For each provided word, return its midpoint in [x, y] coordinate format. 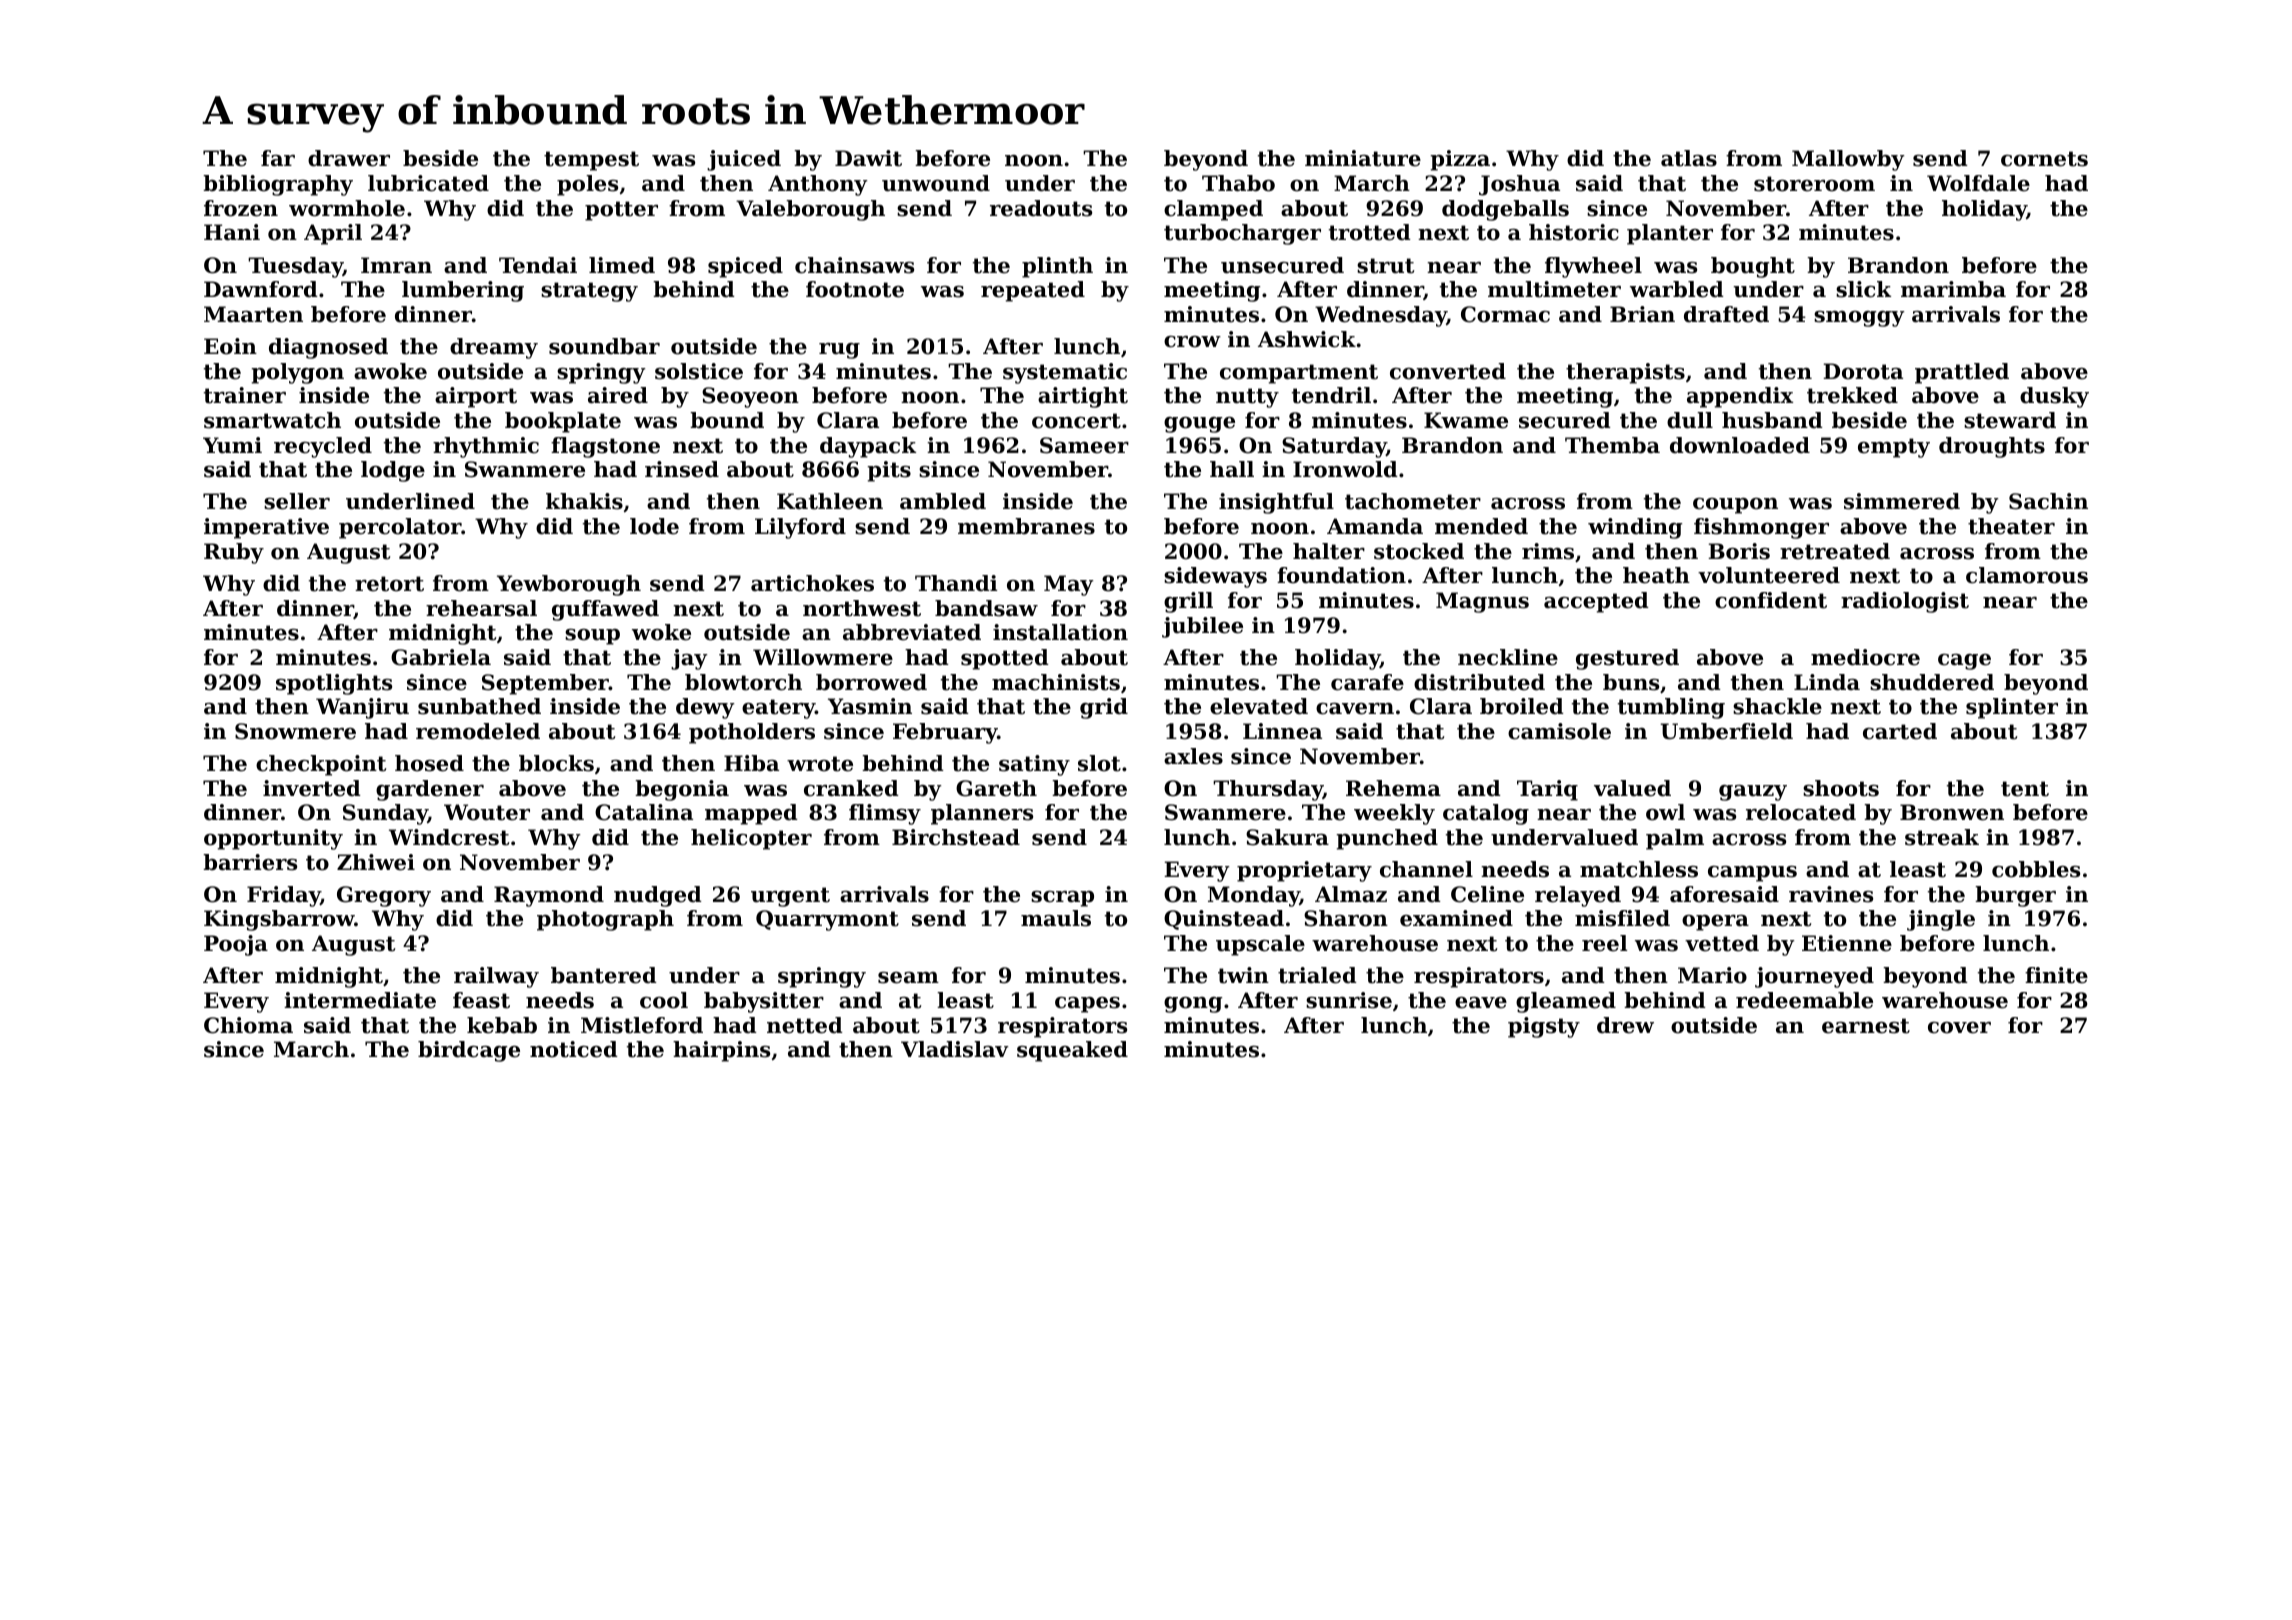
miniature [1363, 158]
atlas [1689, 158]
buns [1631, 682]
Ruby [234, 553]
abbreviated [912, 632]
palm [1675, 839]
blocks [556, 763]
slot [1099, 763]
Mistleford [642, 1025]
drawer [349, 158]
